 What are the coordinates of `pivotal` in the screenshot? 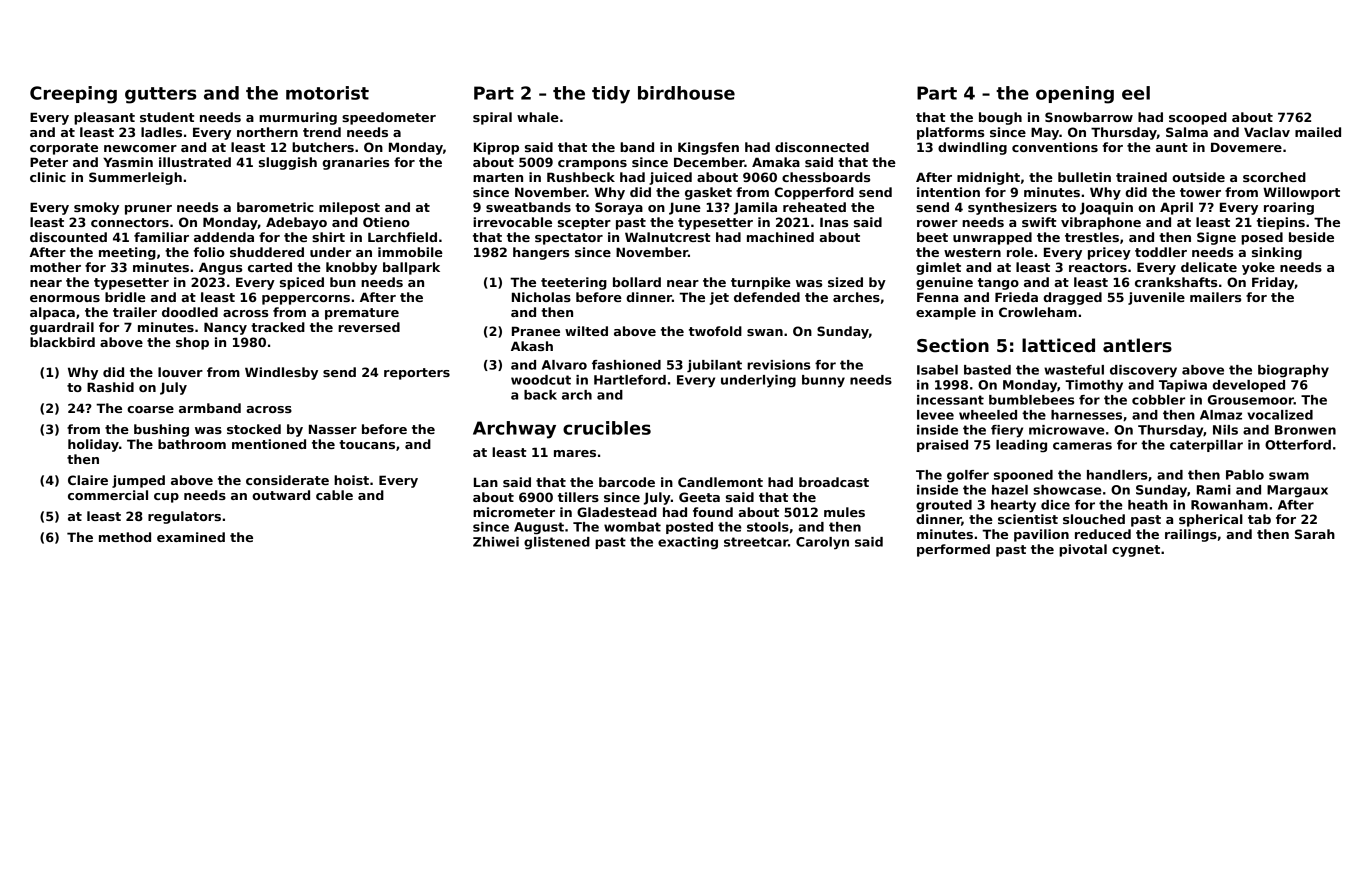 It's located at (1083, 550).
